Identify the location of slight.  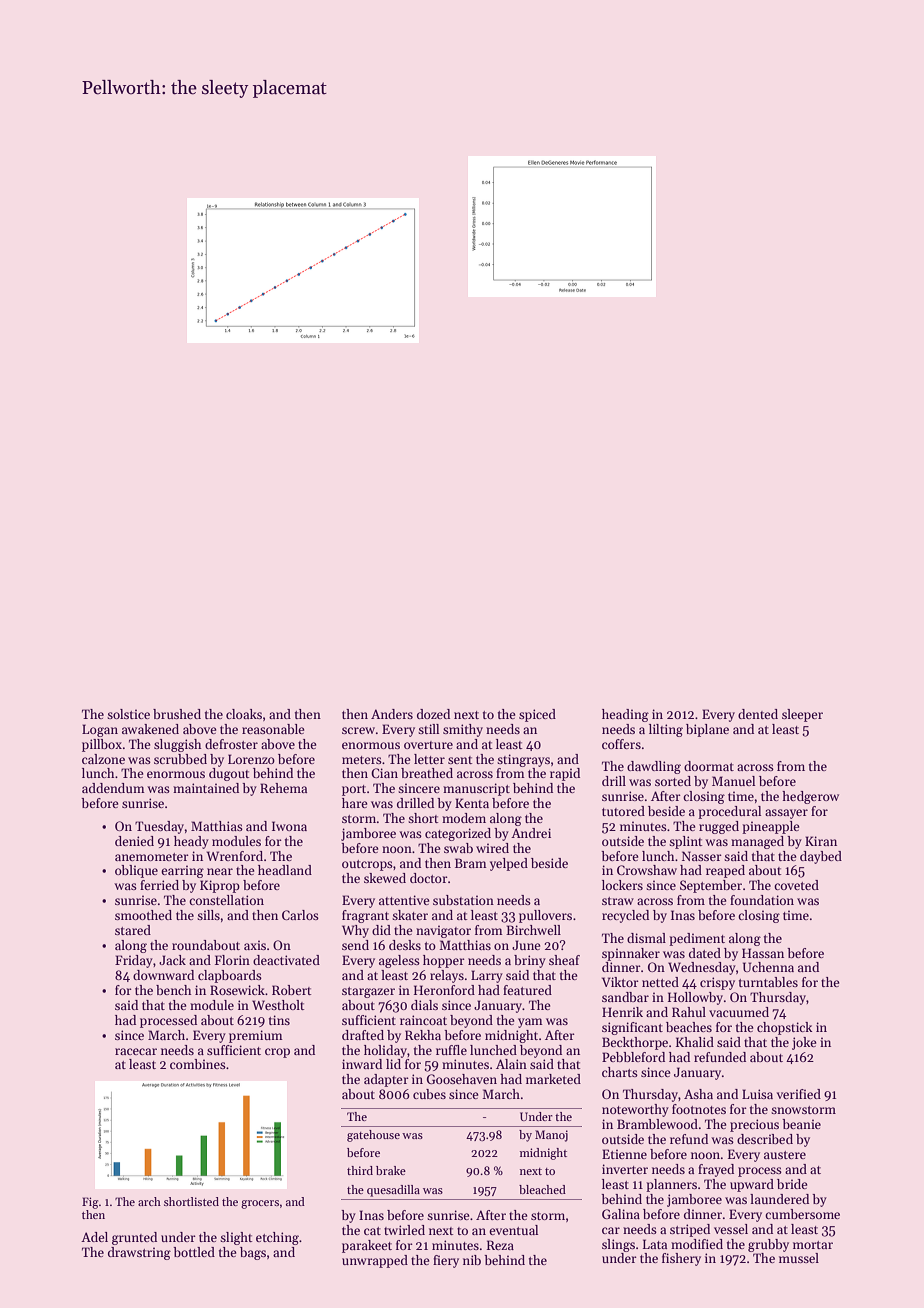
(236, 1238).
